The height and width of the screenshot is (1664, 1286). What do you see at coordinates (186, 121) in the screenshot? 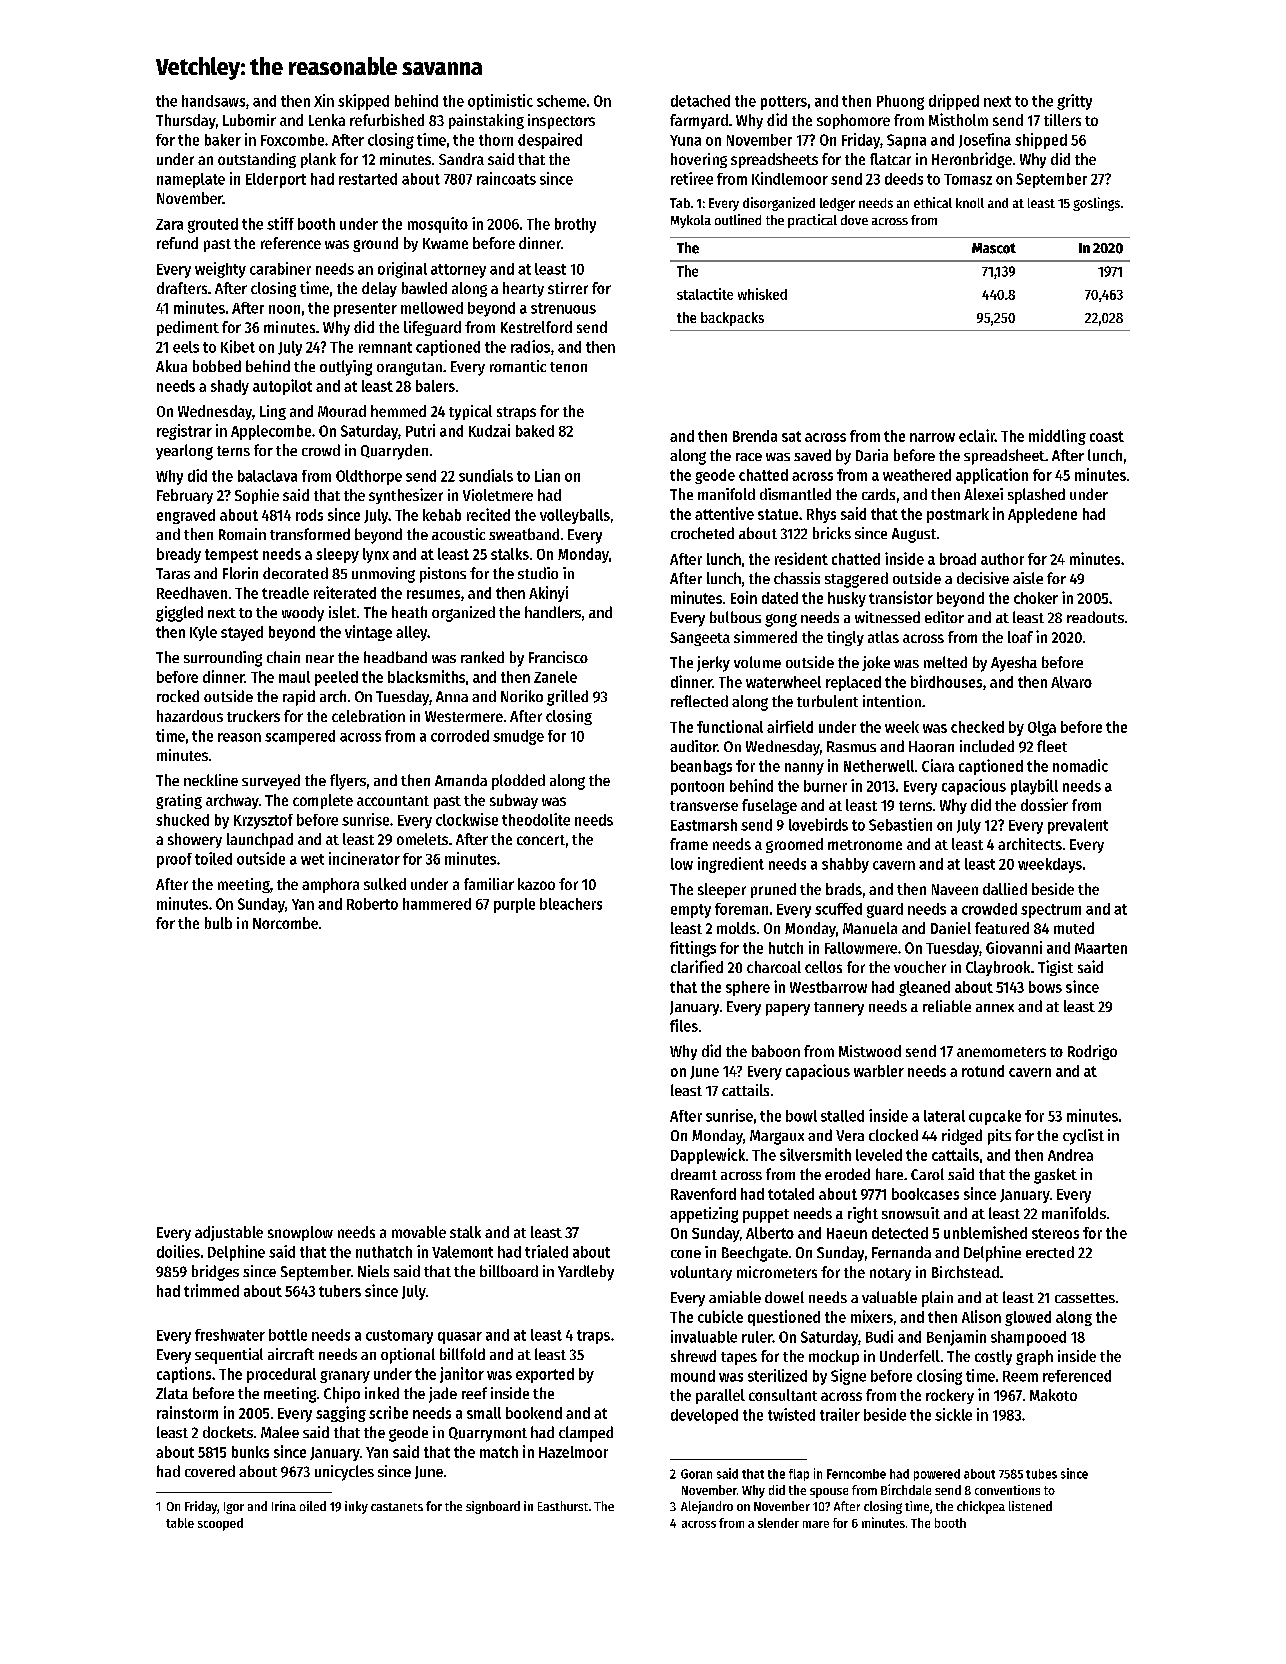
I see `Thursday` at bounding box center [186, 121].
